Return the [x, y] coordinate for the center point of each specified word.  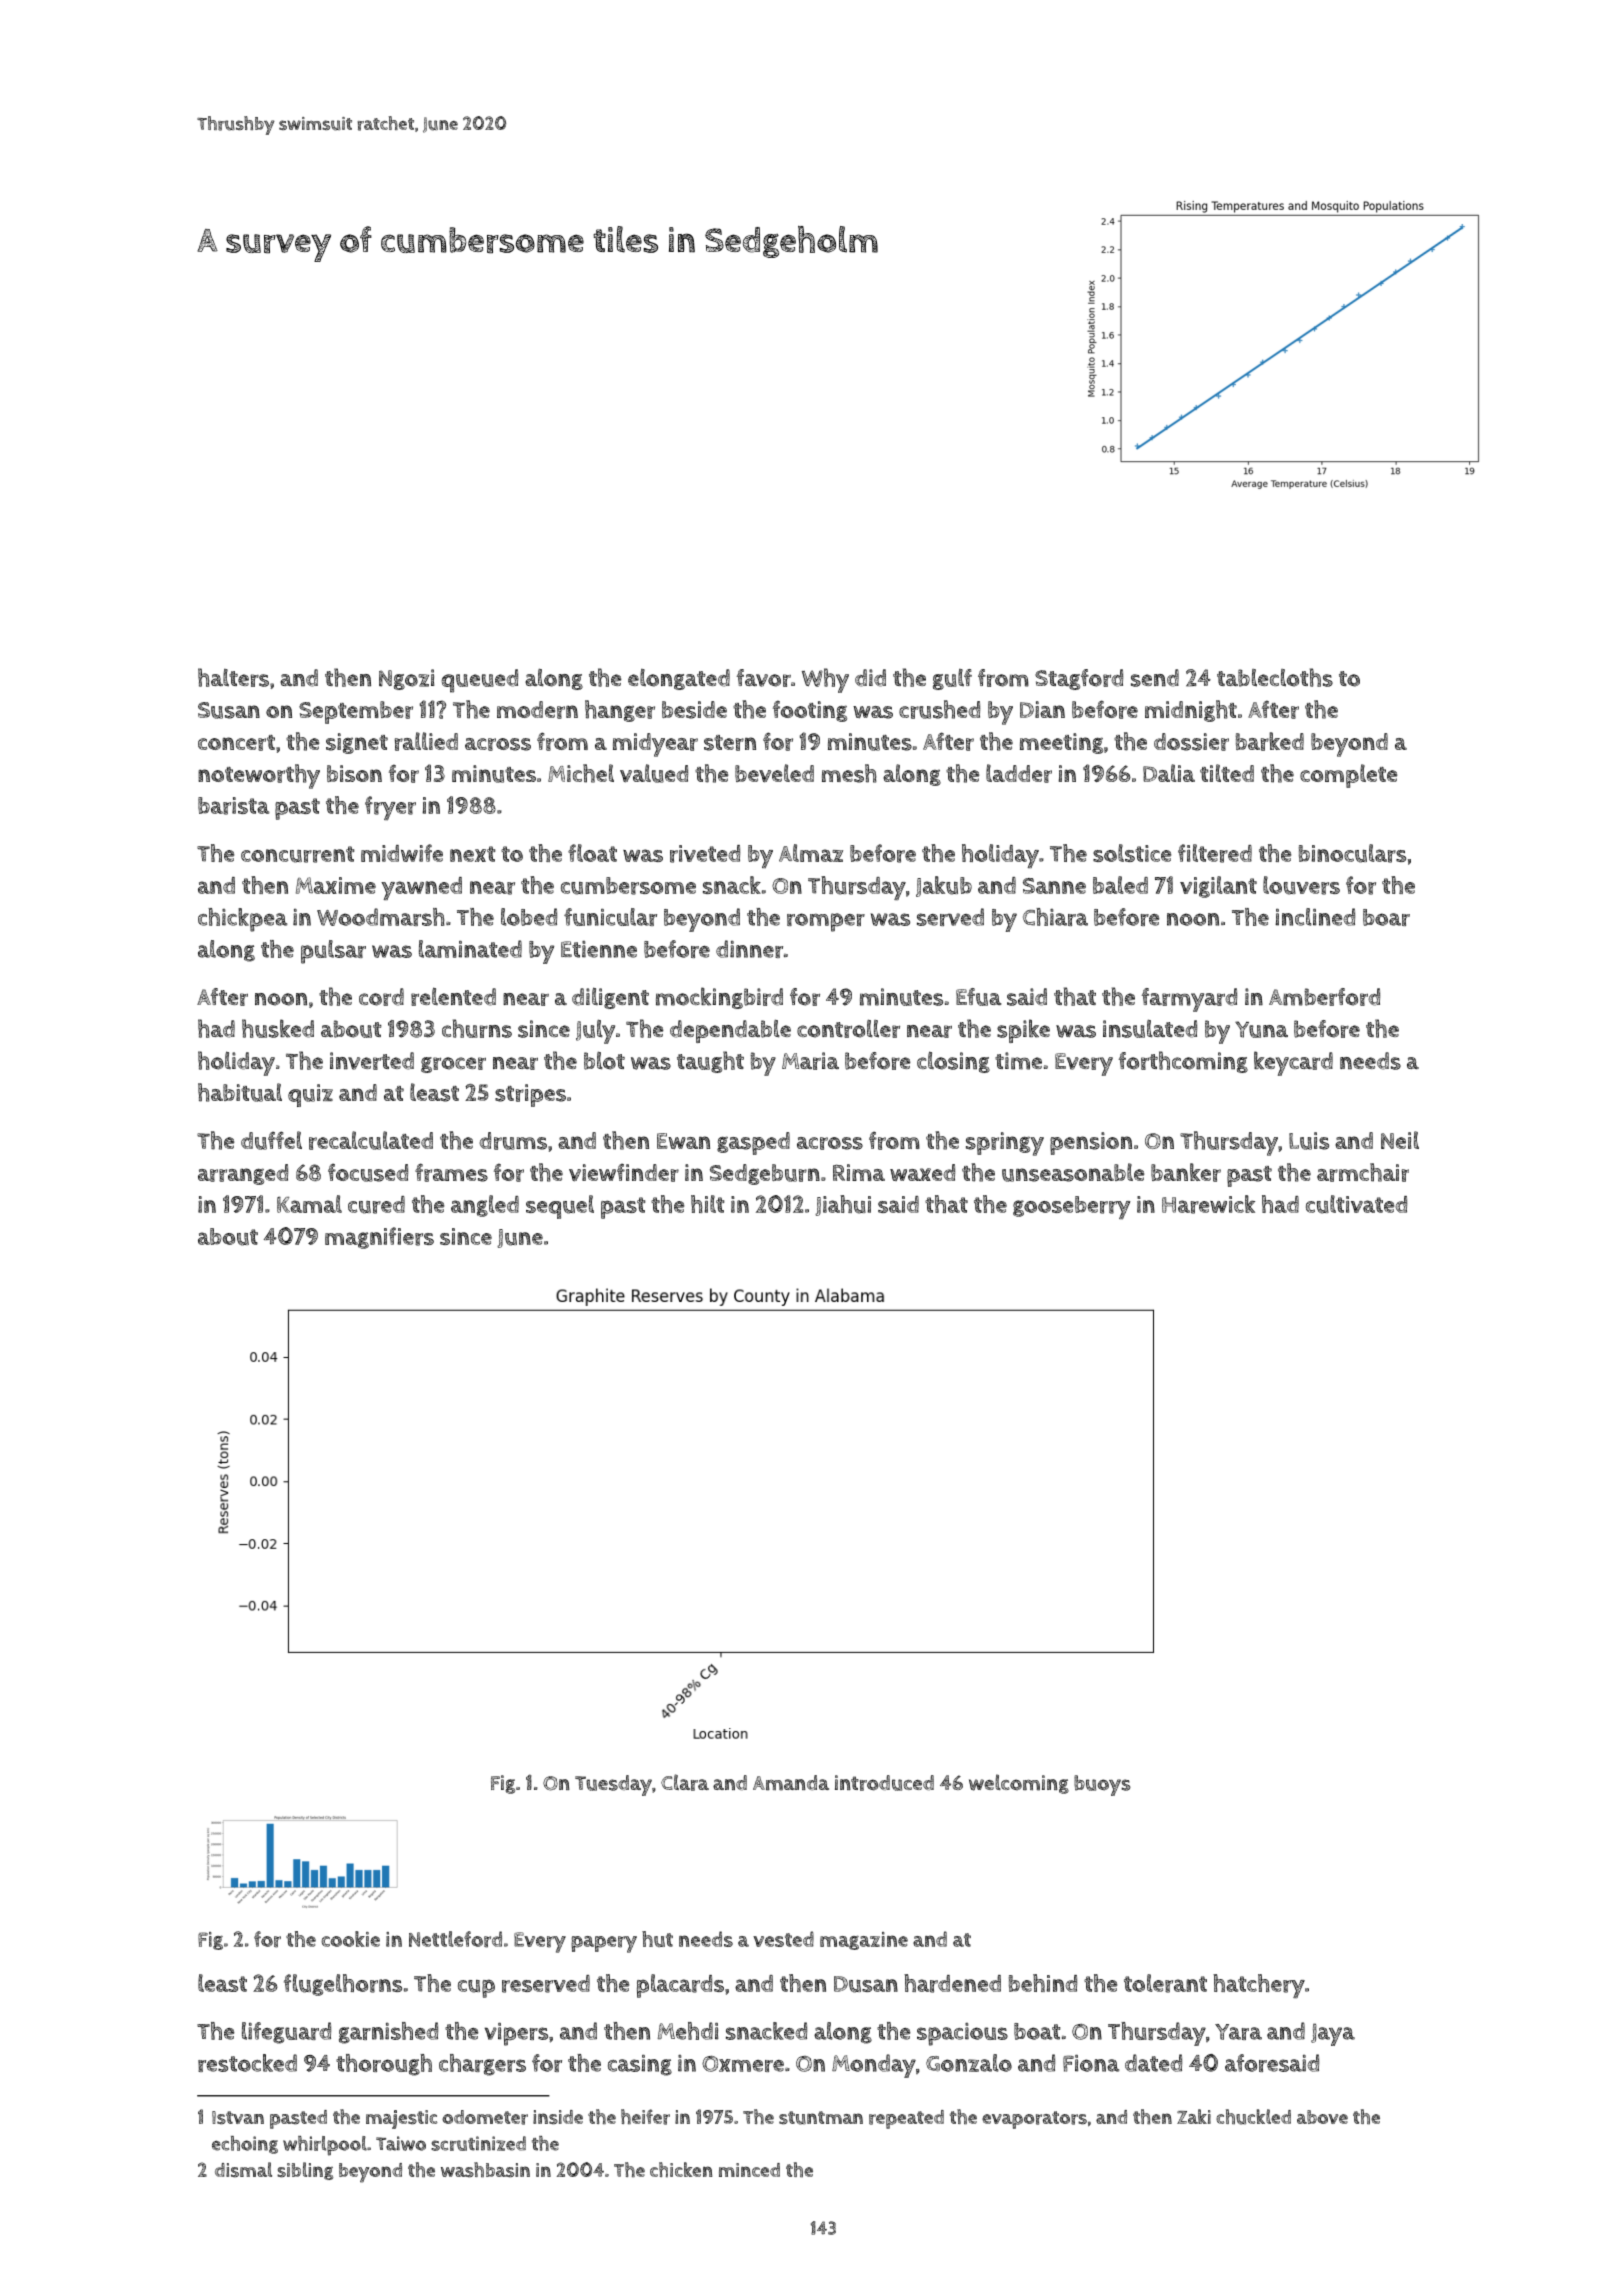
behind [1043, 1983]
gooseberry [1071, 1208]
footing [810, 711]
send [1155, 678]
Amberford [1324, 997]
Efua [978, 997]
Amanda [791, 1783]
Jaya [1333, 2034]
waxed [922, 1172]
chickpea [242, 920]
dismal [243, 2170]
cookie [350, 1939]
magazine [864, 1941]
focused [368, 1173]
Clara [685, 1782]
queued [479, 681]
